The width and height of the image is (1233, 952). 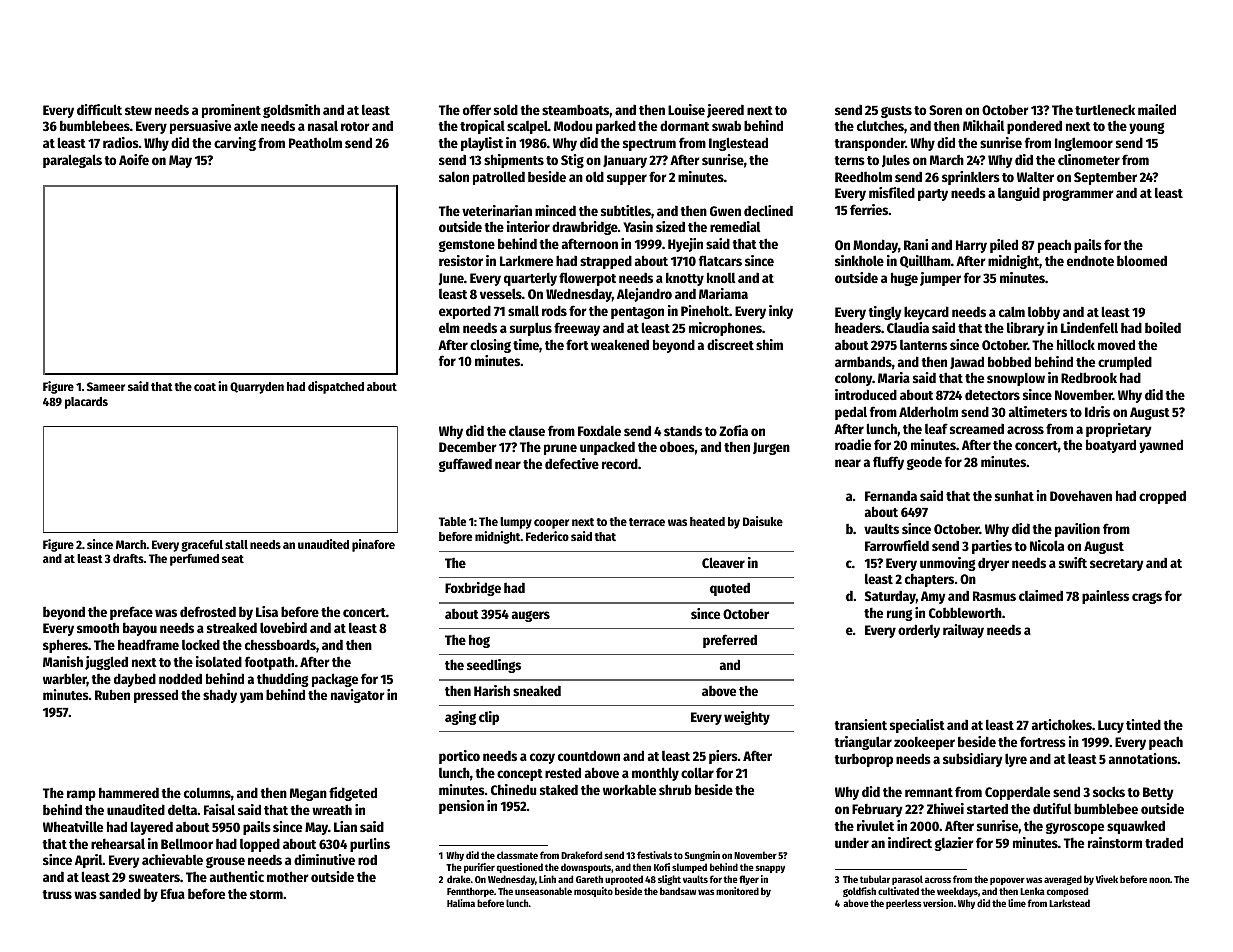 What do you see at coordinates (730, 344) in the image?
I see `discreet` at bounding box center [730, 344].
